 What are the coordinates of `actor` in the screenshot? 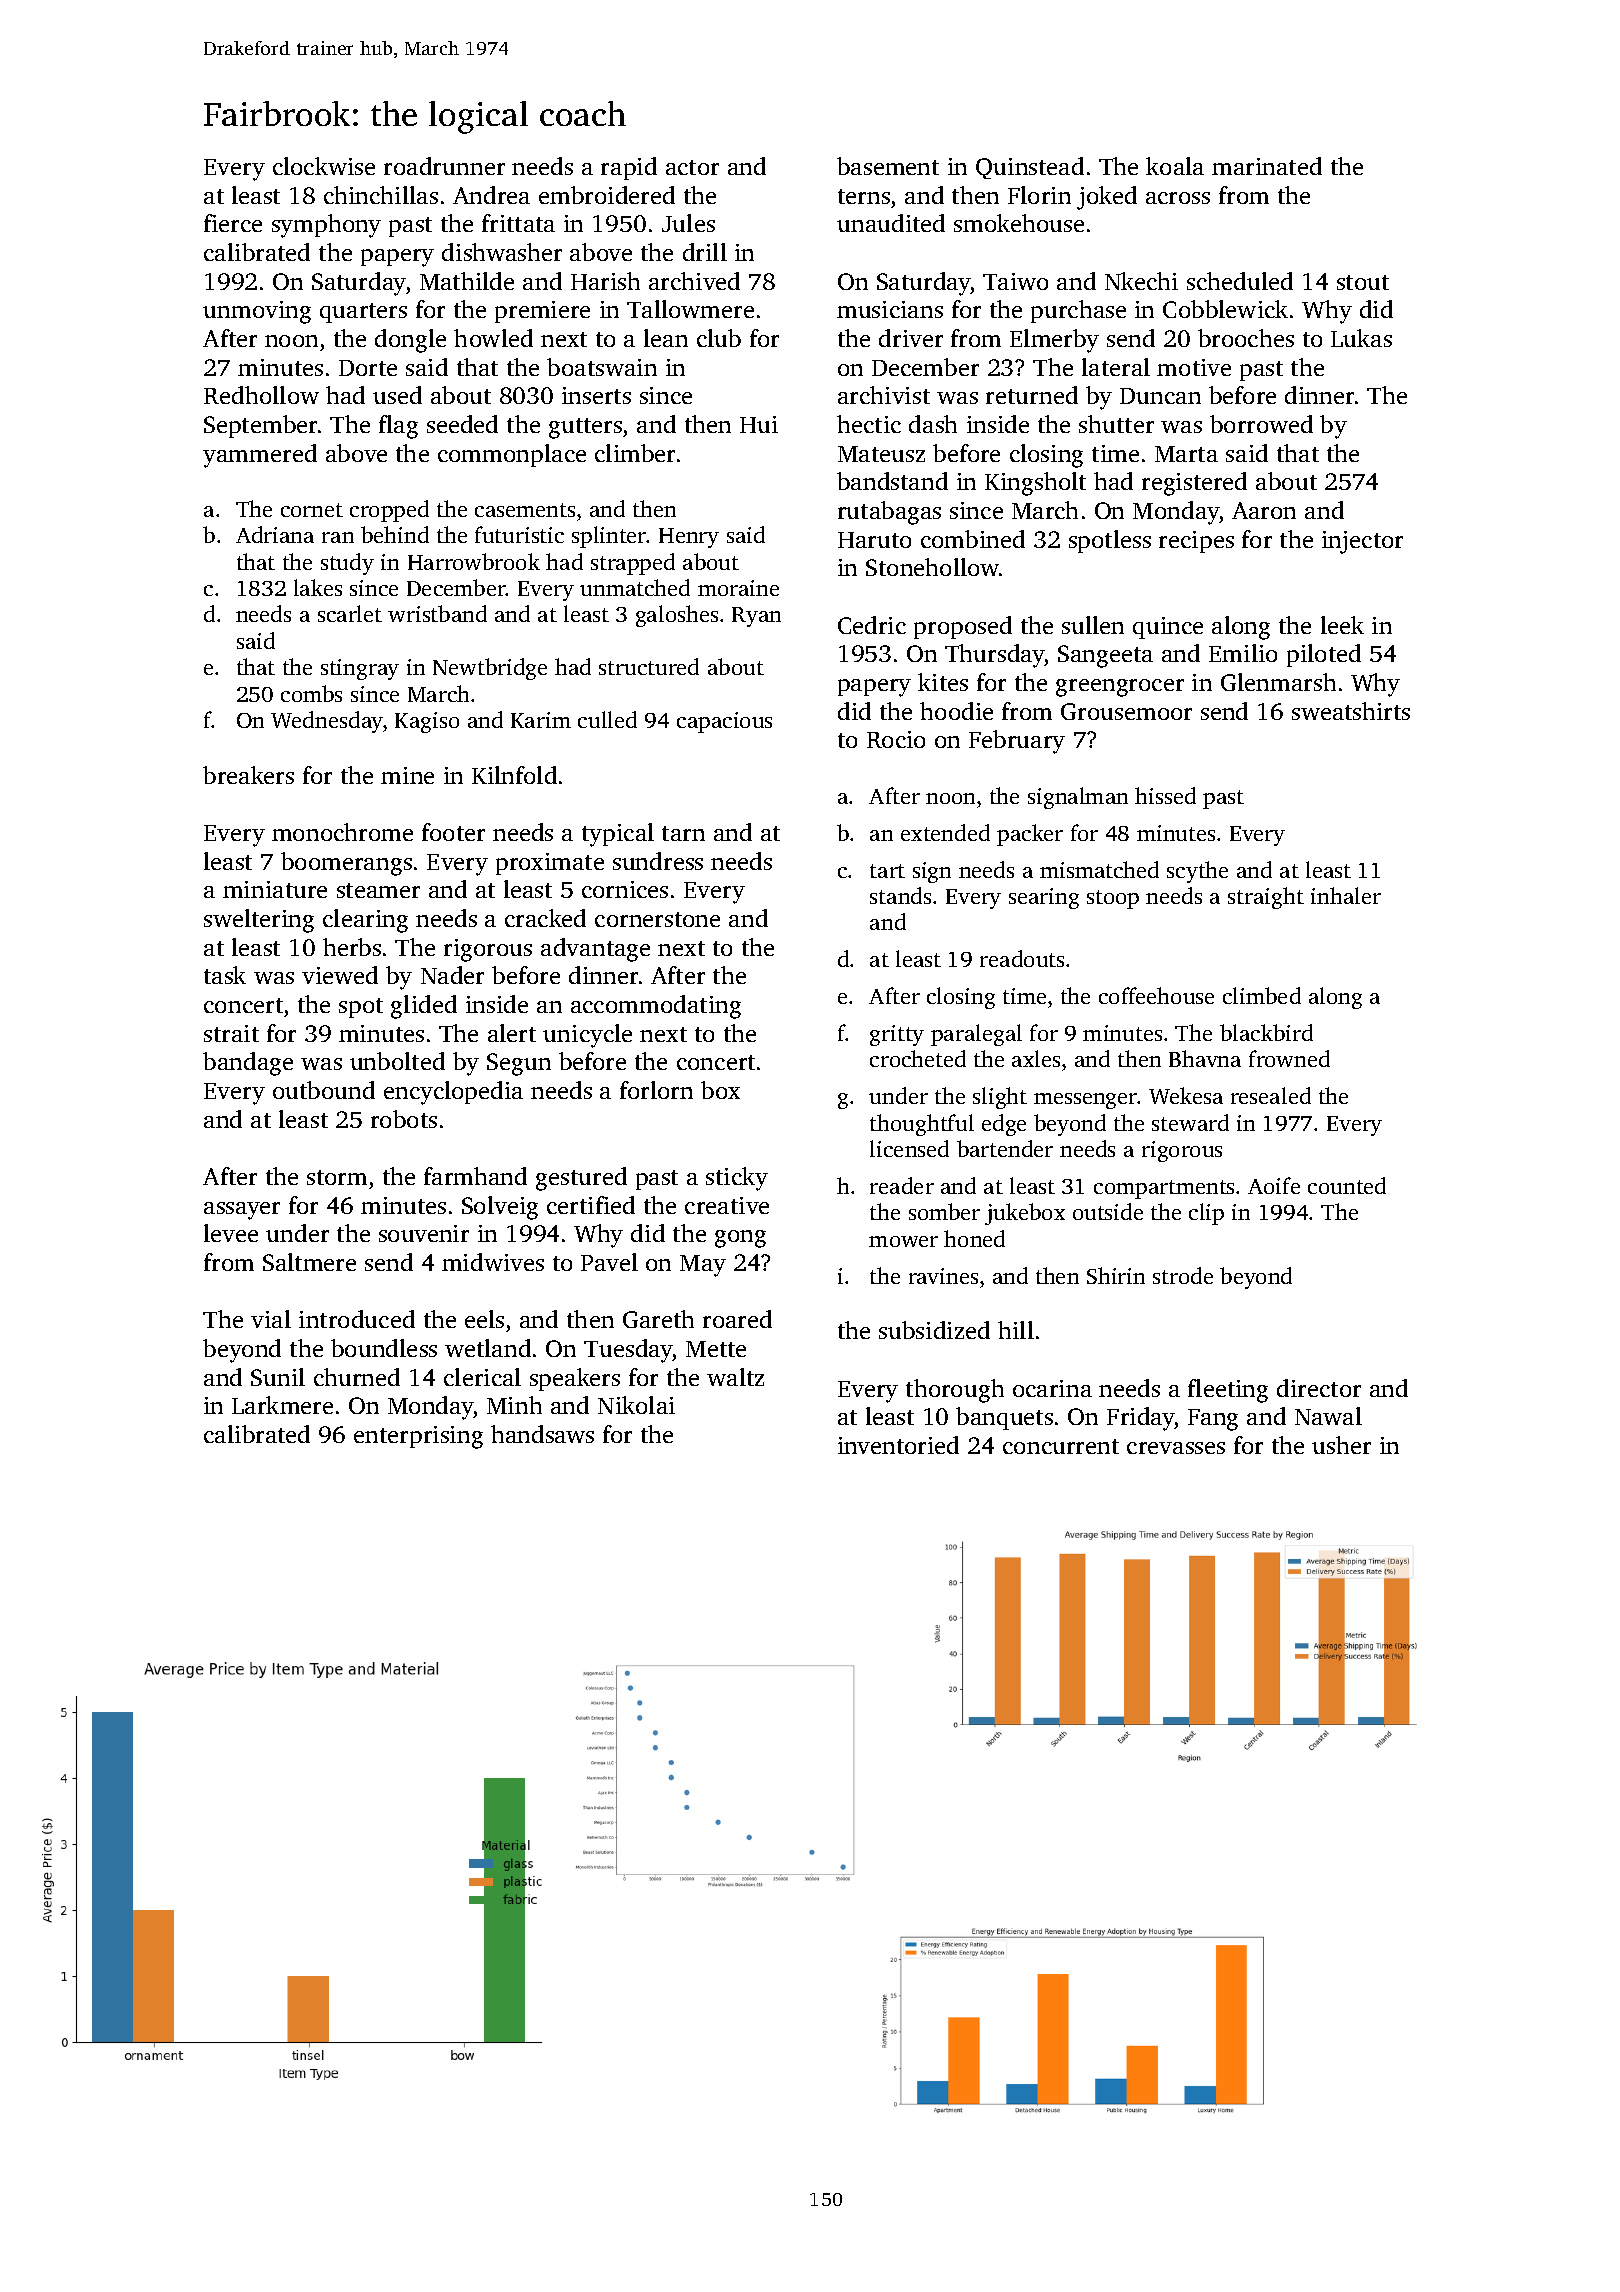 It's located at (692, 167).
